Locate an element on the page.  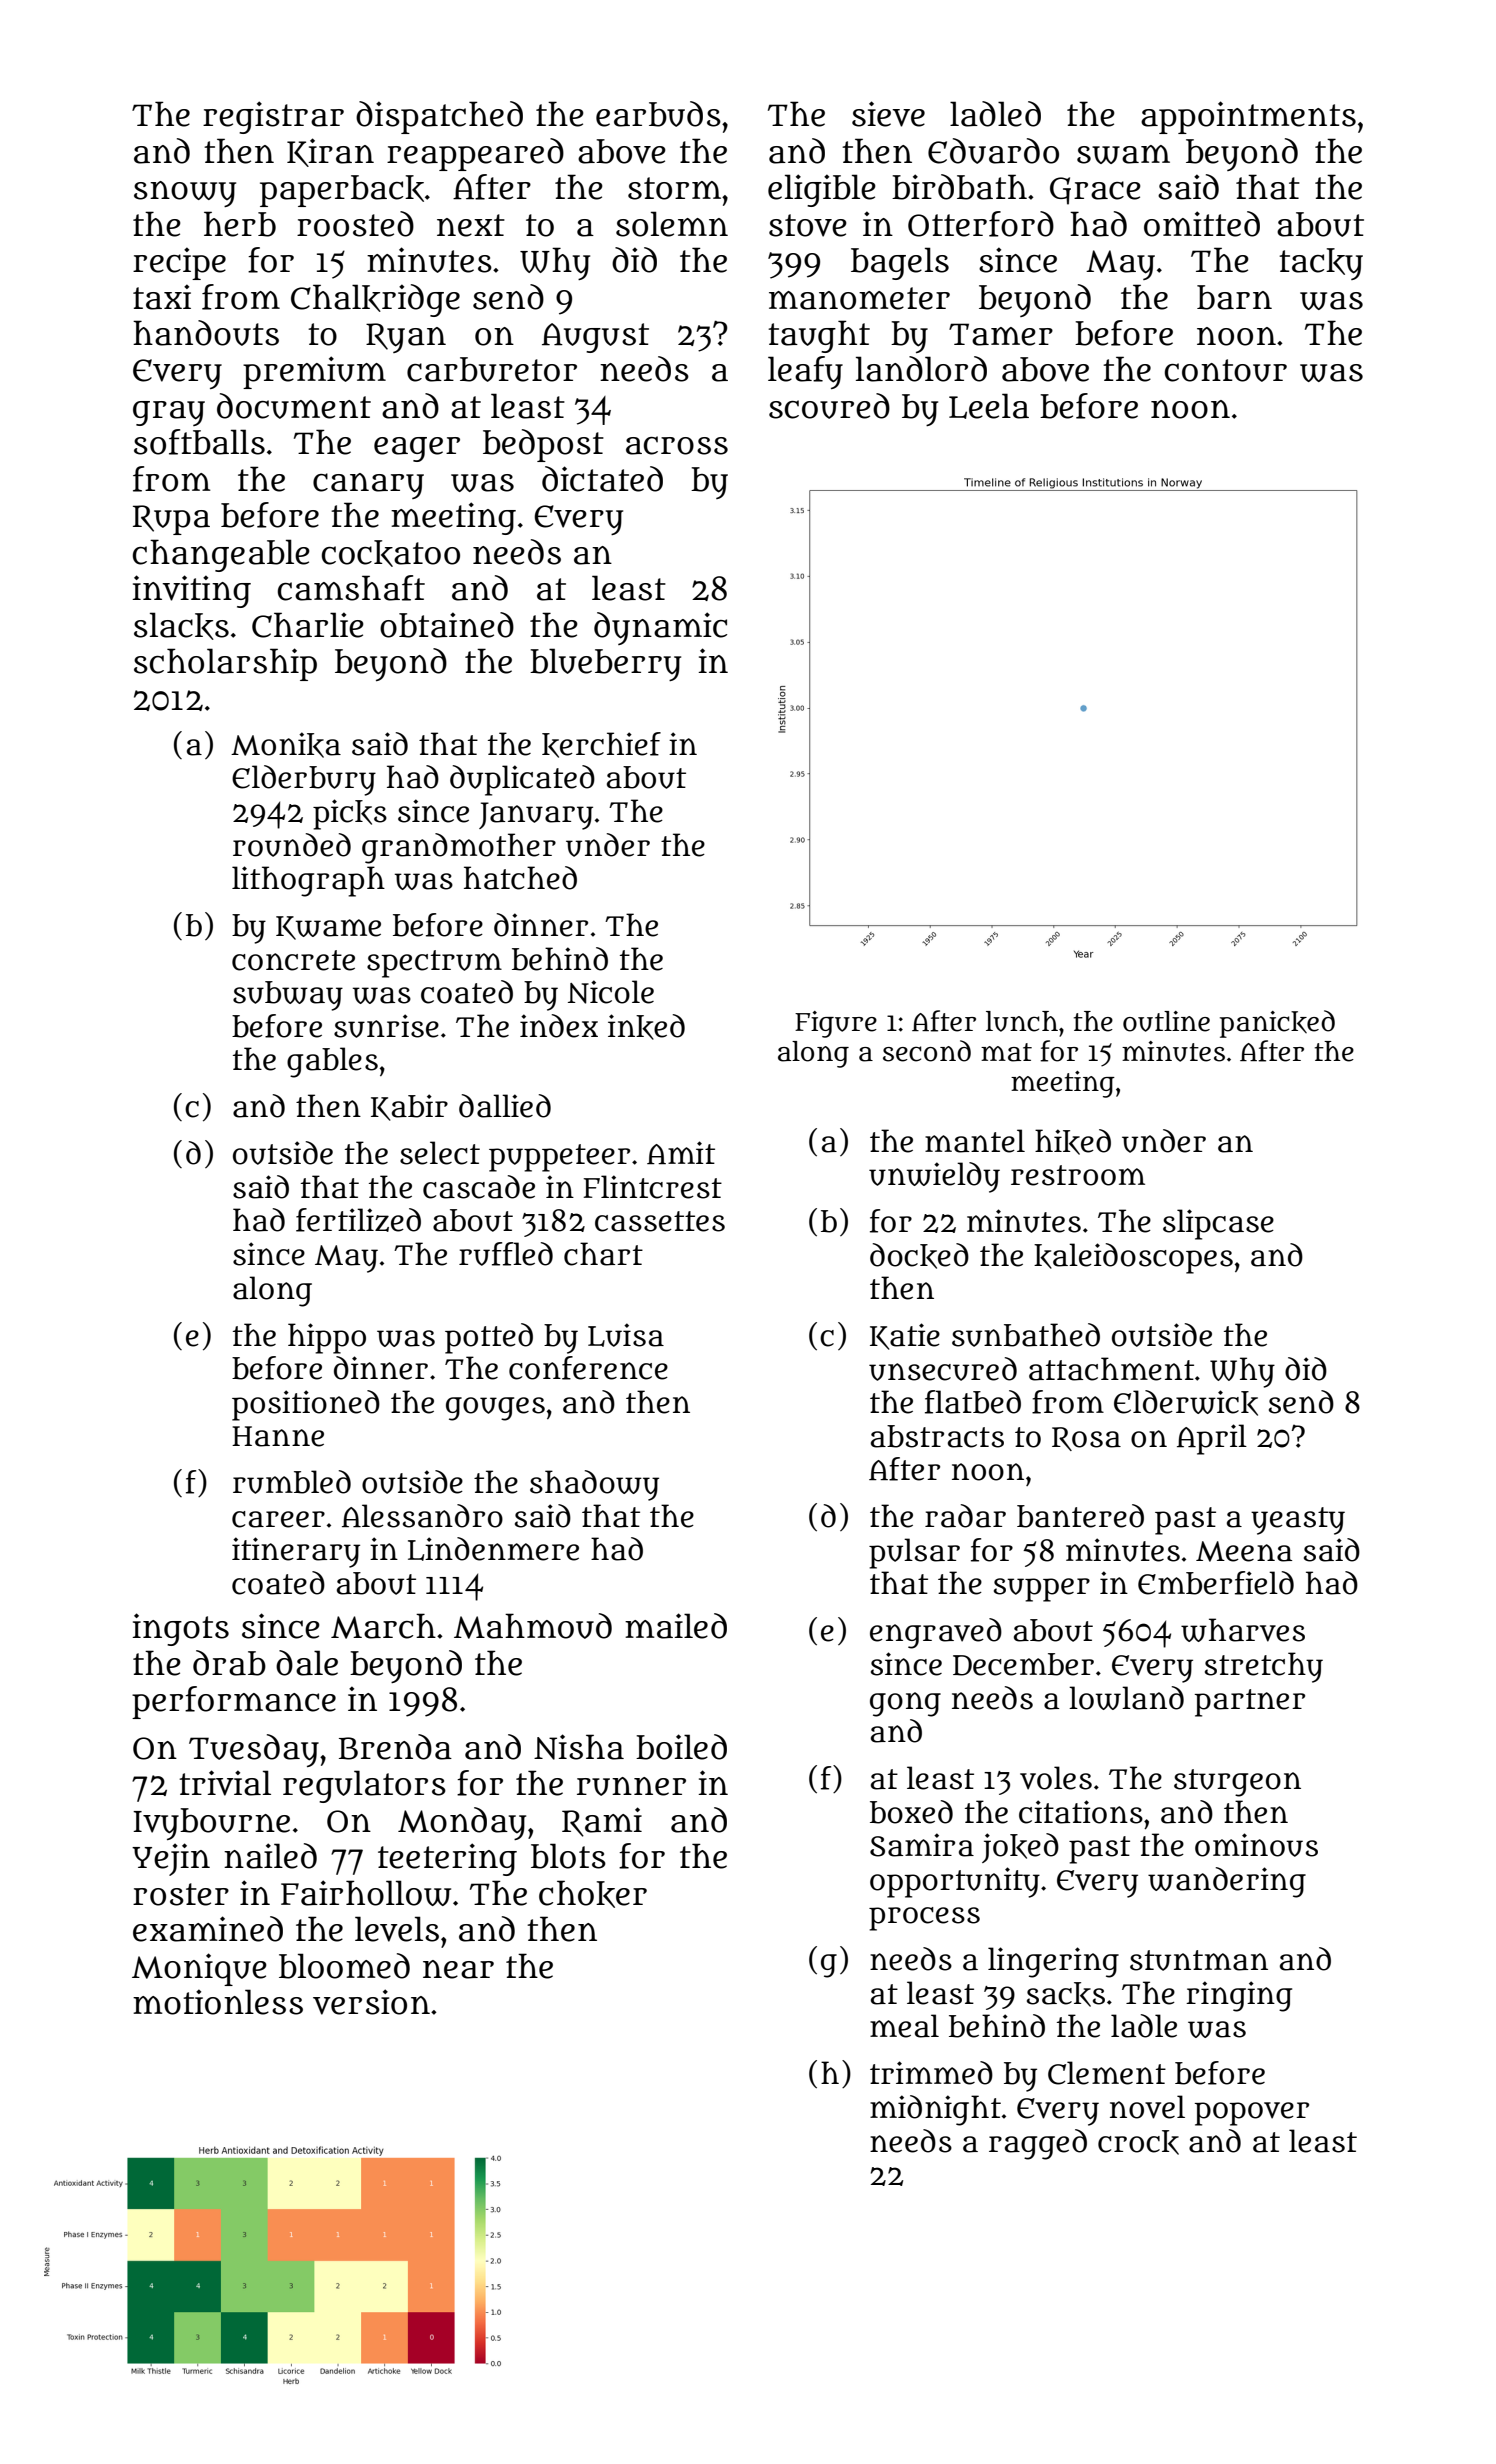
stove is located at coordinates (808, 225).
